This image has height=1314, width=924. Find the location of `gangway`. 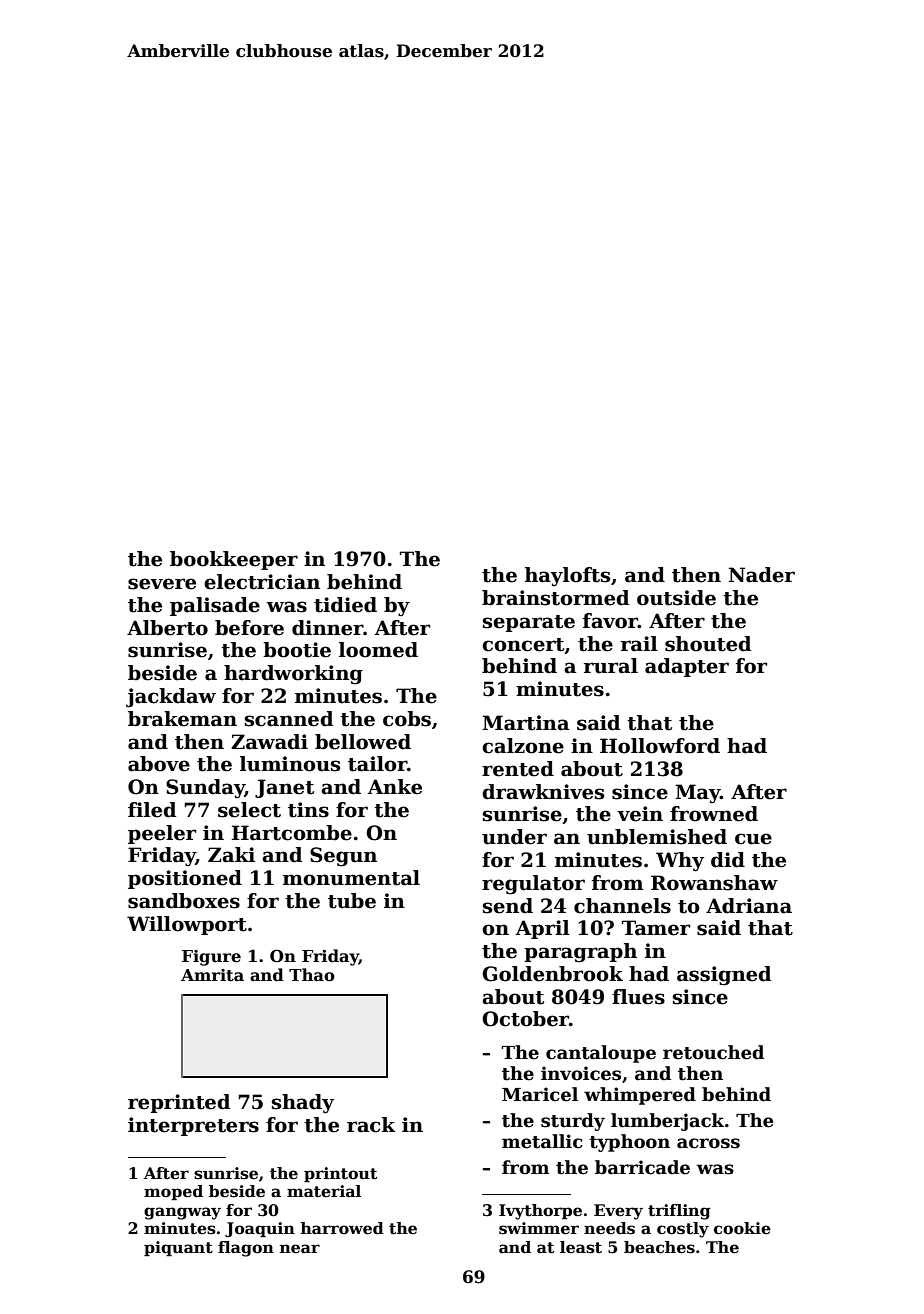

gangway is located at coordinates (182, 1213).
